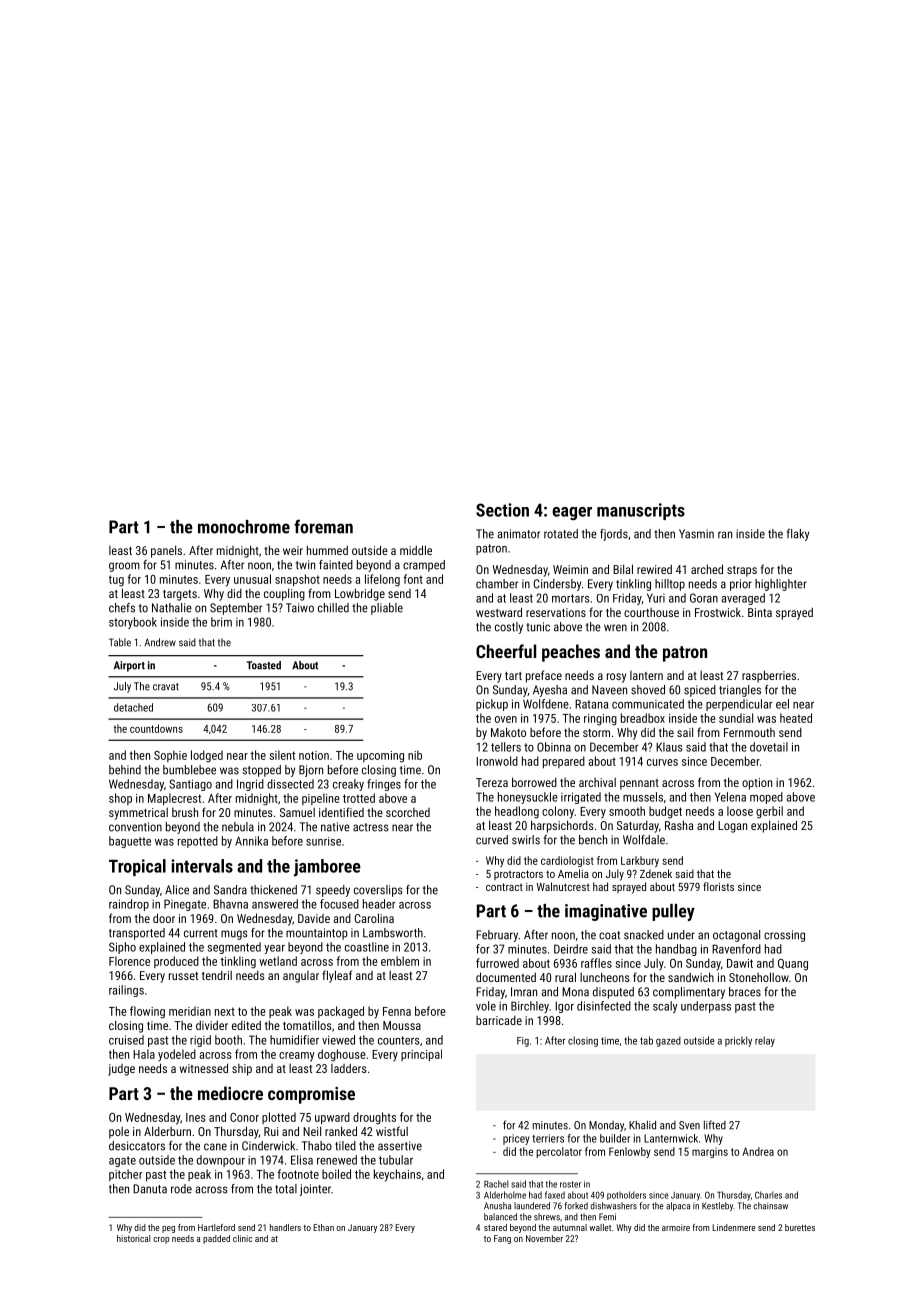  Describe the element at coordinates (166, 551) in the screenshot. I see `panels` at that location.
